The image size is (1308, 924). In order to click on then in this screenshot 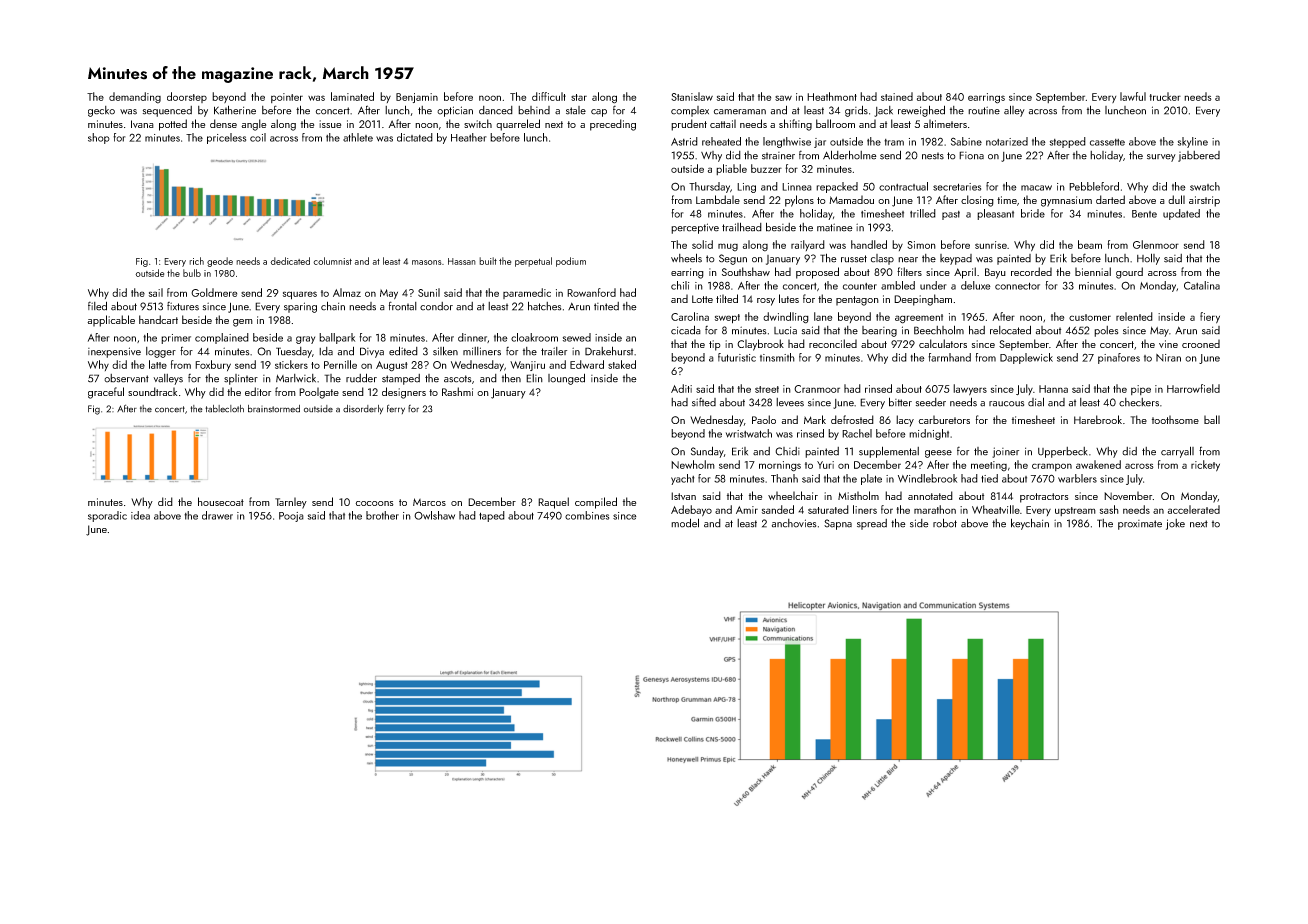, I will do `click(511, 378)`.
